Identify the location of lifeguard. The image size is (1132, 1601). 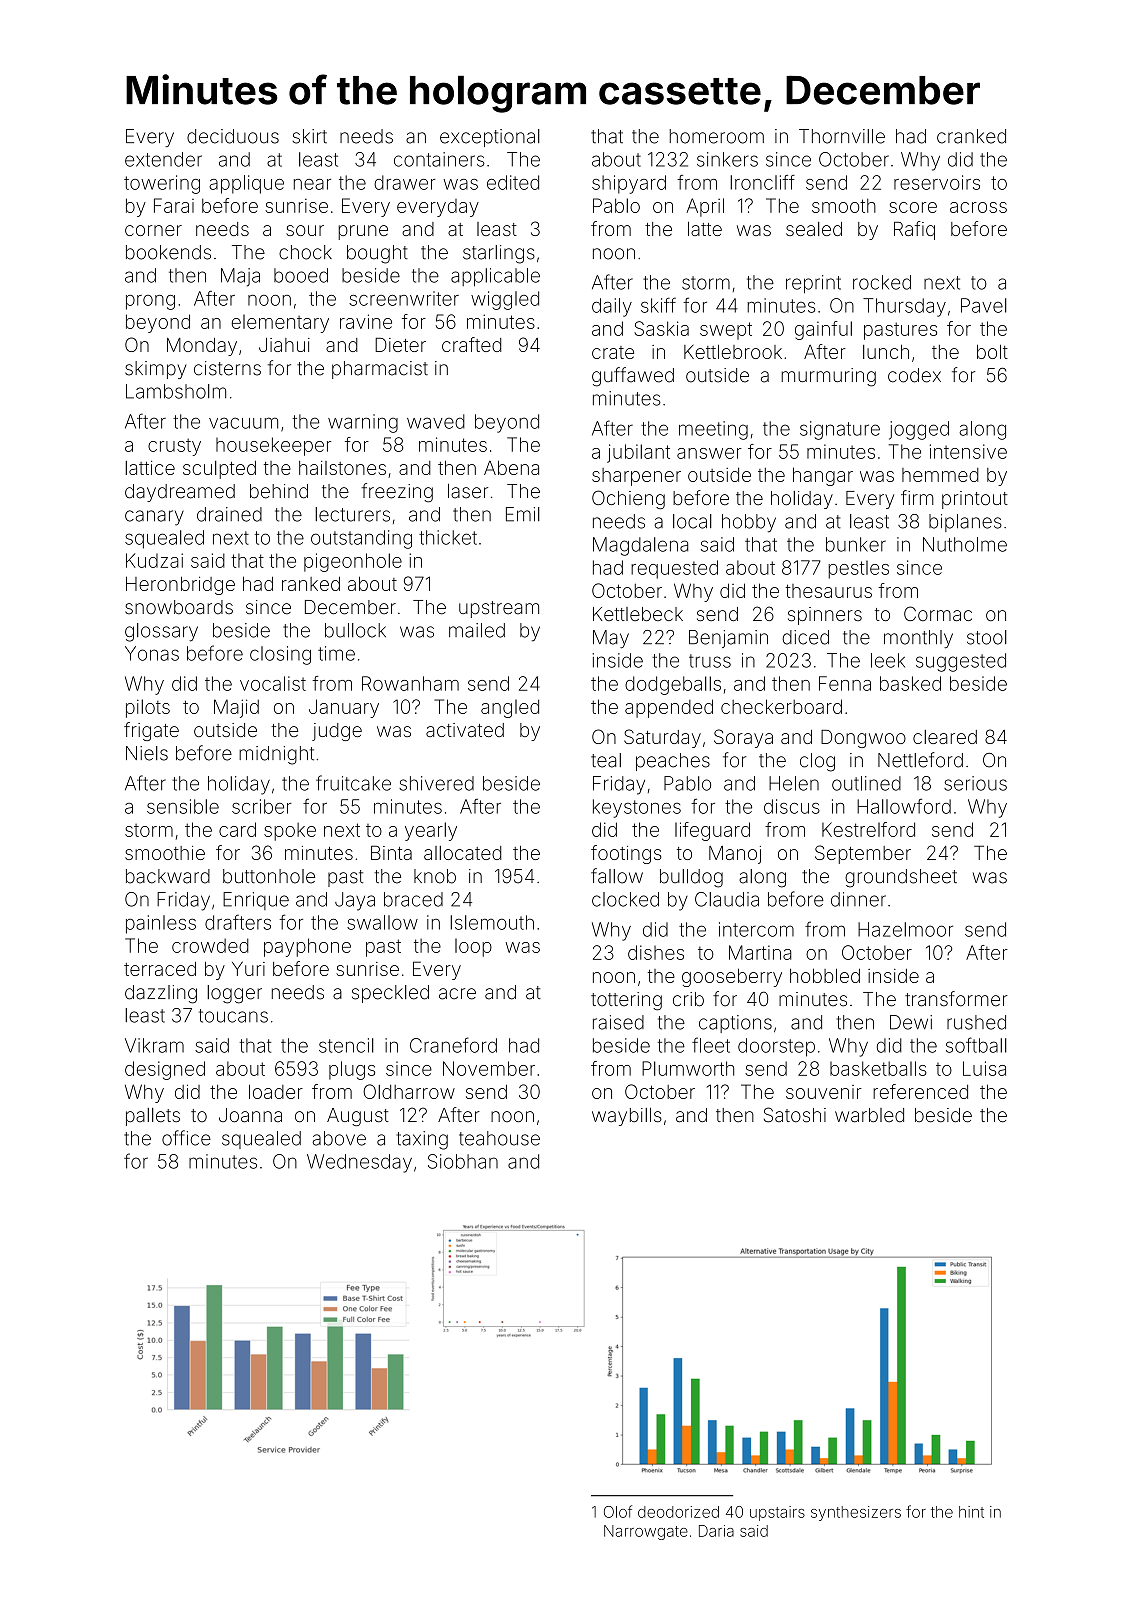
(712, 831).
